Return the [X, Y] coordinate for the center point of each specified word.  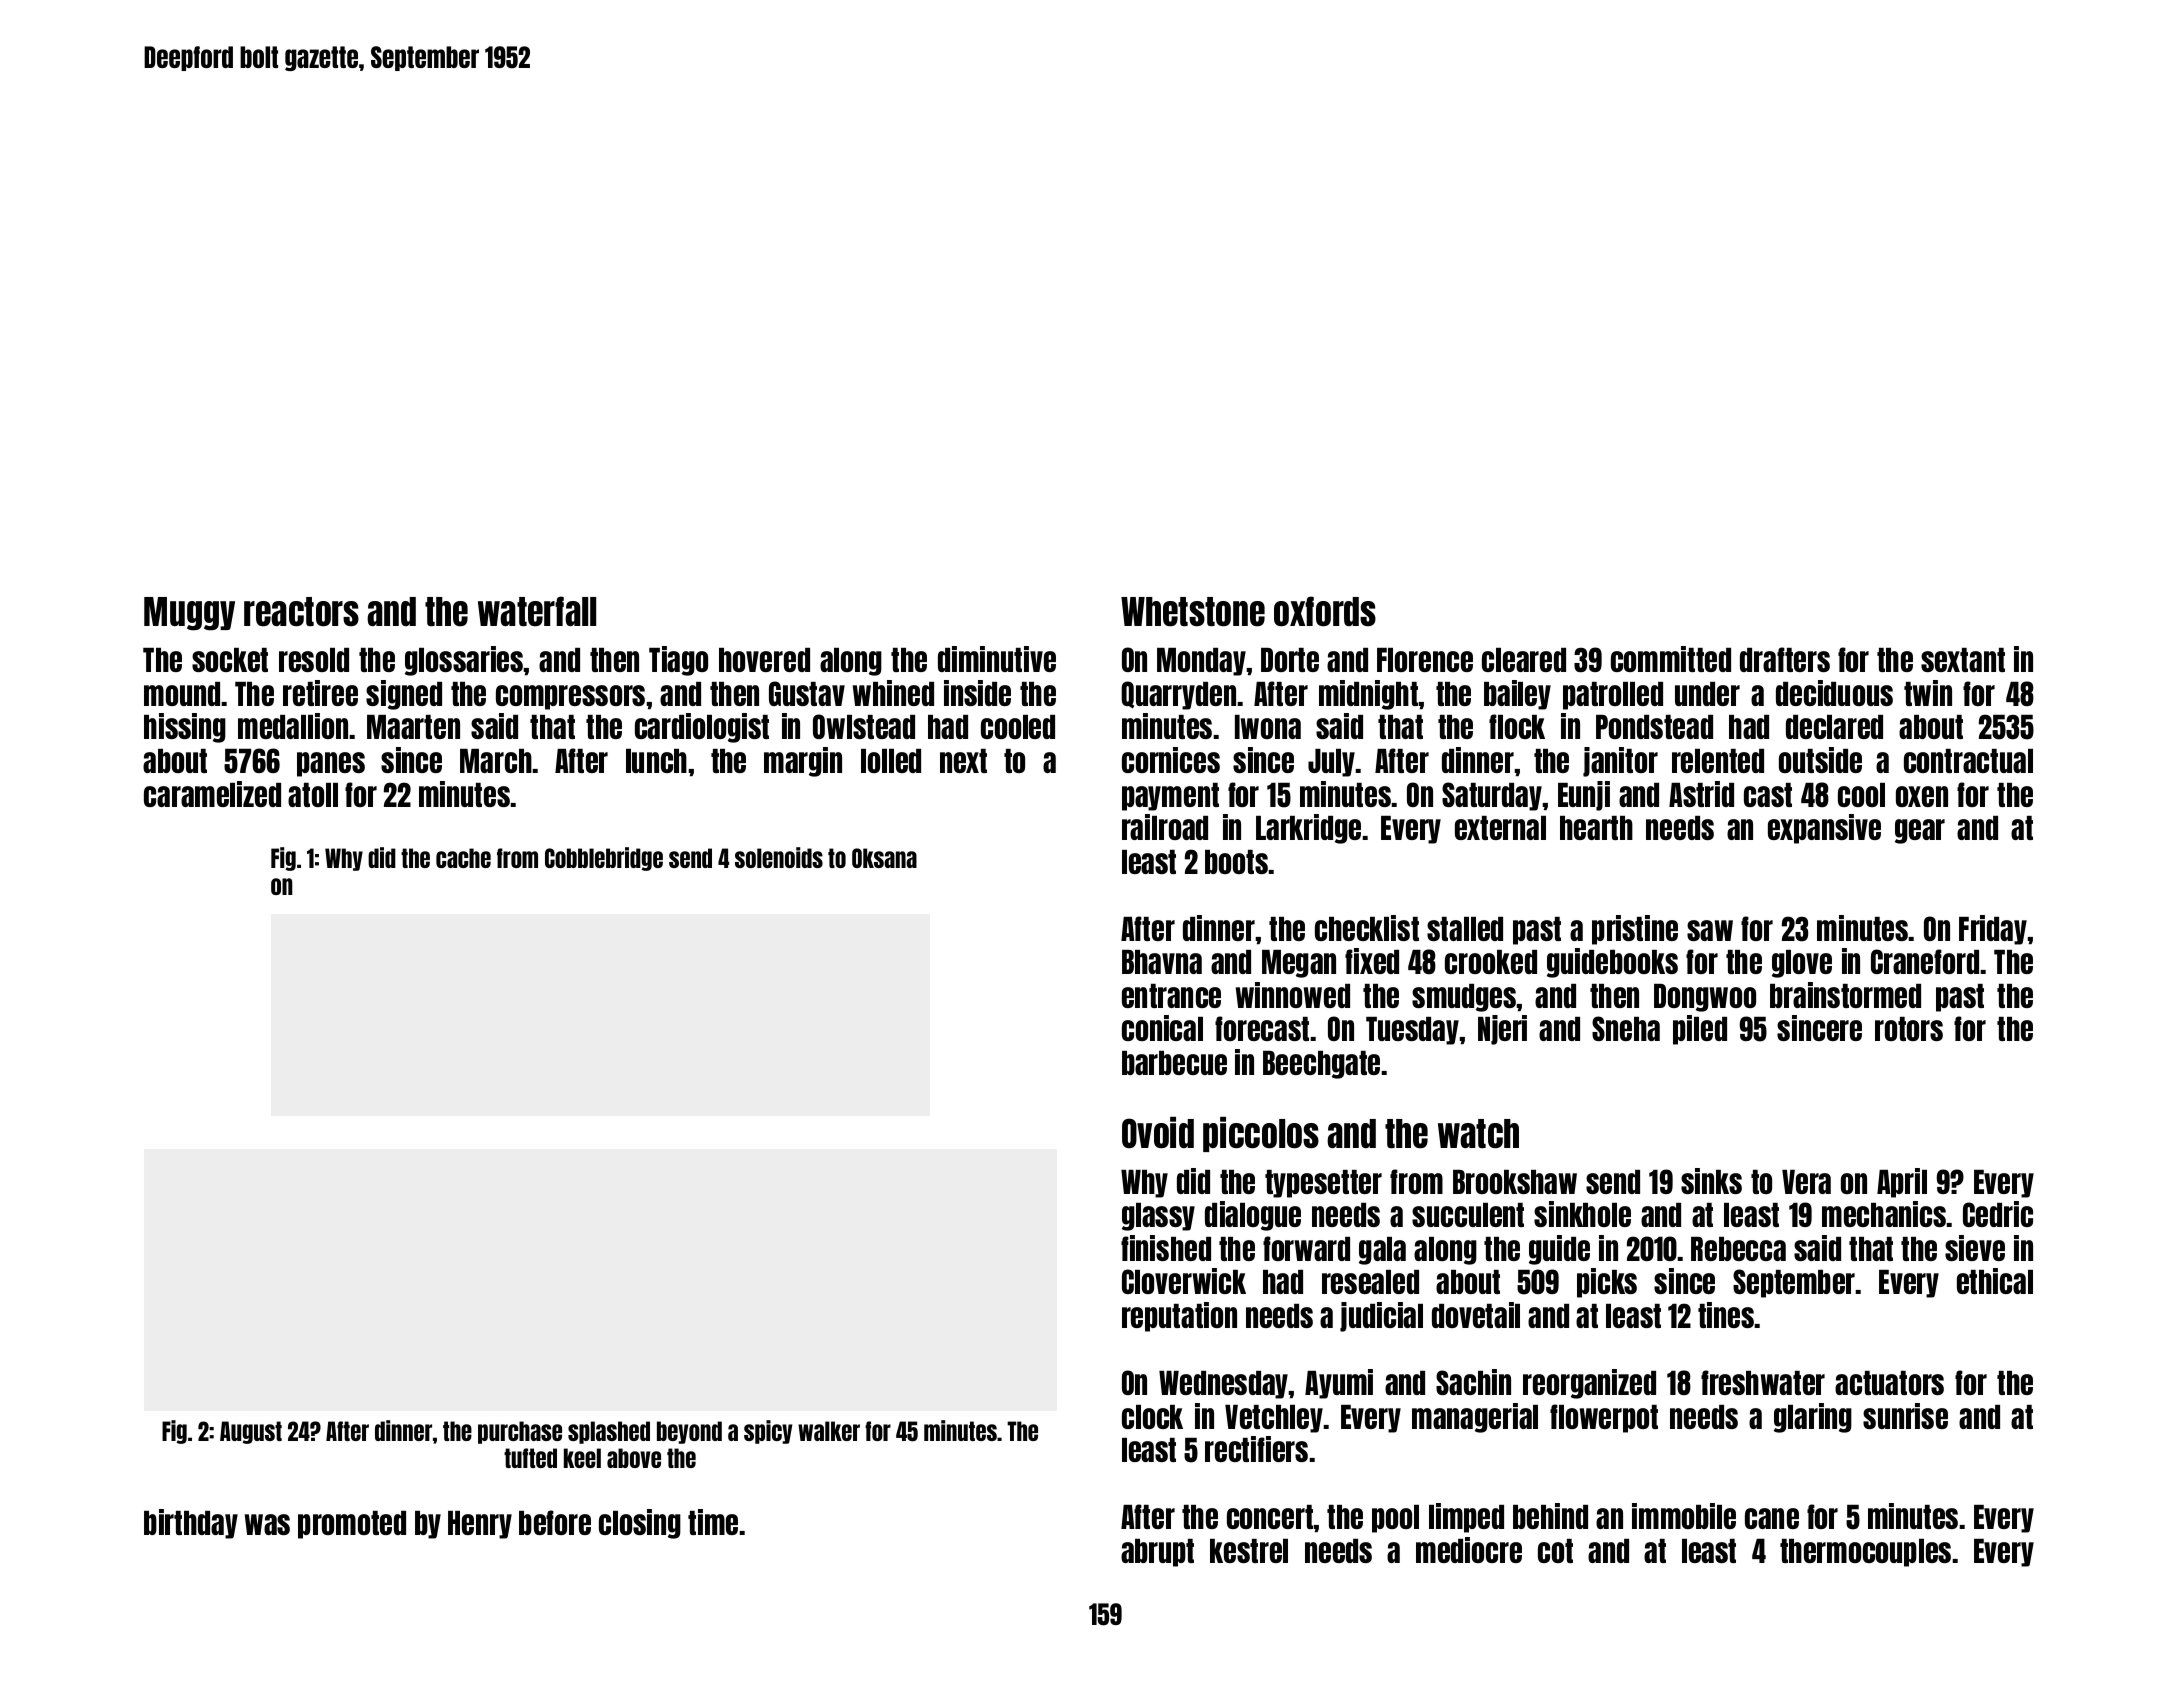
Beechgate [1322, 1065]
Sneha [1626, 1028]
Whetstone [1193, 612]
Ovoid [1158, 1132]
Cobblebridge [604, 859]
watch [1478, 1133]
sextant [1963, 660]
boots [1237, 862]
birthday [191, 1524]
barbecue [1174, 1063]
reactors [301, 612]
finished [1166, 1248]
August [251, 1432]
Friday [1993, 930]
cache [463, 858]
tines [1726, 1315]
